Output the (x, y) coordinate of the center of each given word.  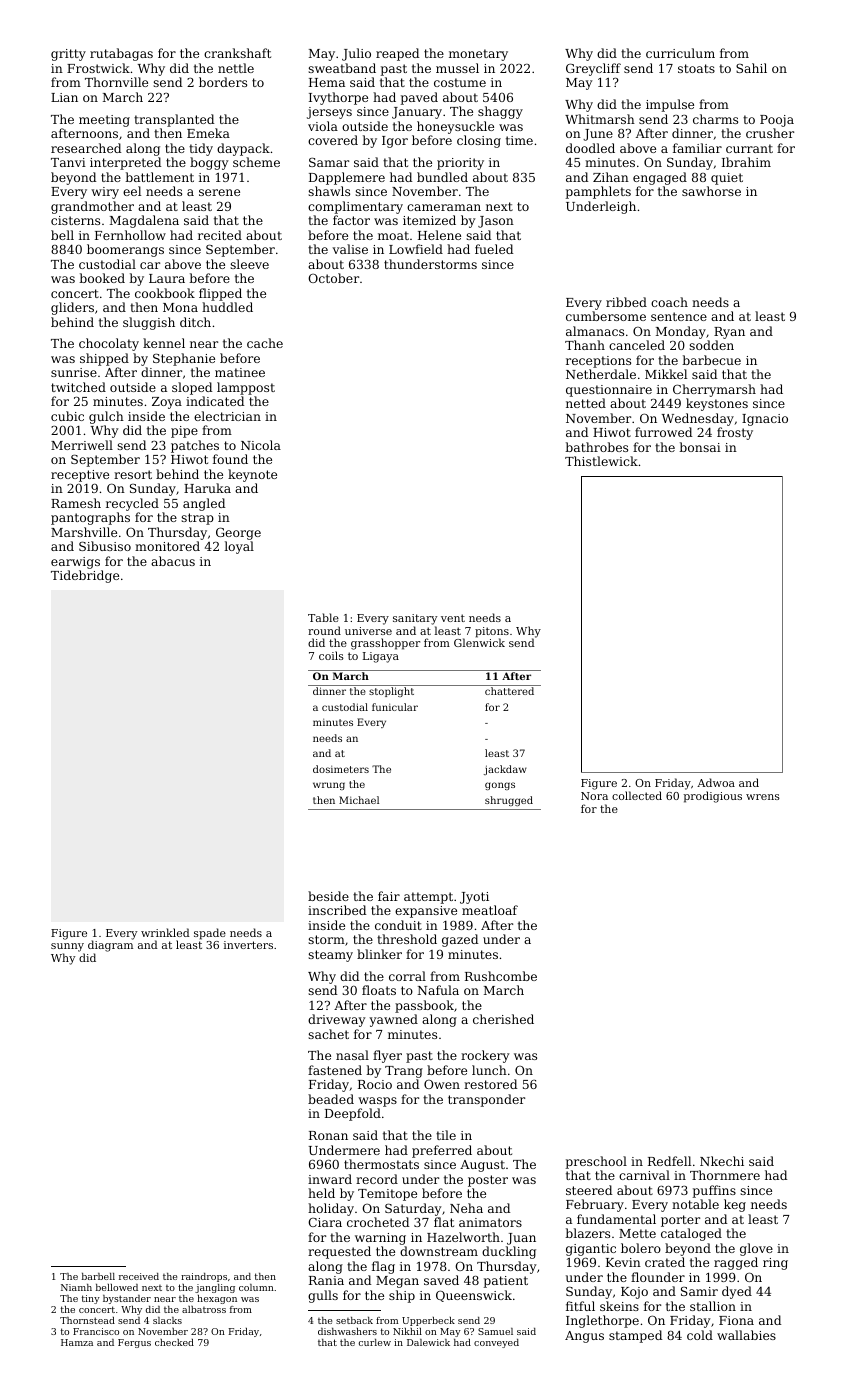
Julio (356, 54)
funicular (395, 707)
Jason (496, 222)
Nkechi (722, 1161)
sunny (67, 947)
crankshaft (237, 53)
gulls (323, 1296)
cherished (503, 1019)
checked (174, 1342)
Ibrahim (746, 162)
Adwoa (716, 782)
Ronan (328, 1135)
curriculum (680, 53)
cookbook (165, 293)
